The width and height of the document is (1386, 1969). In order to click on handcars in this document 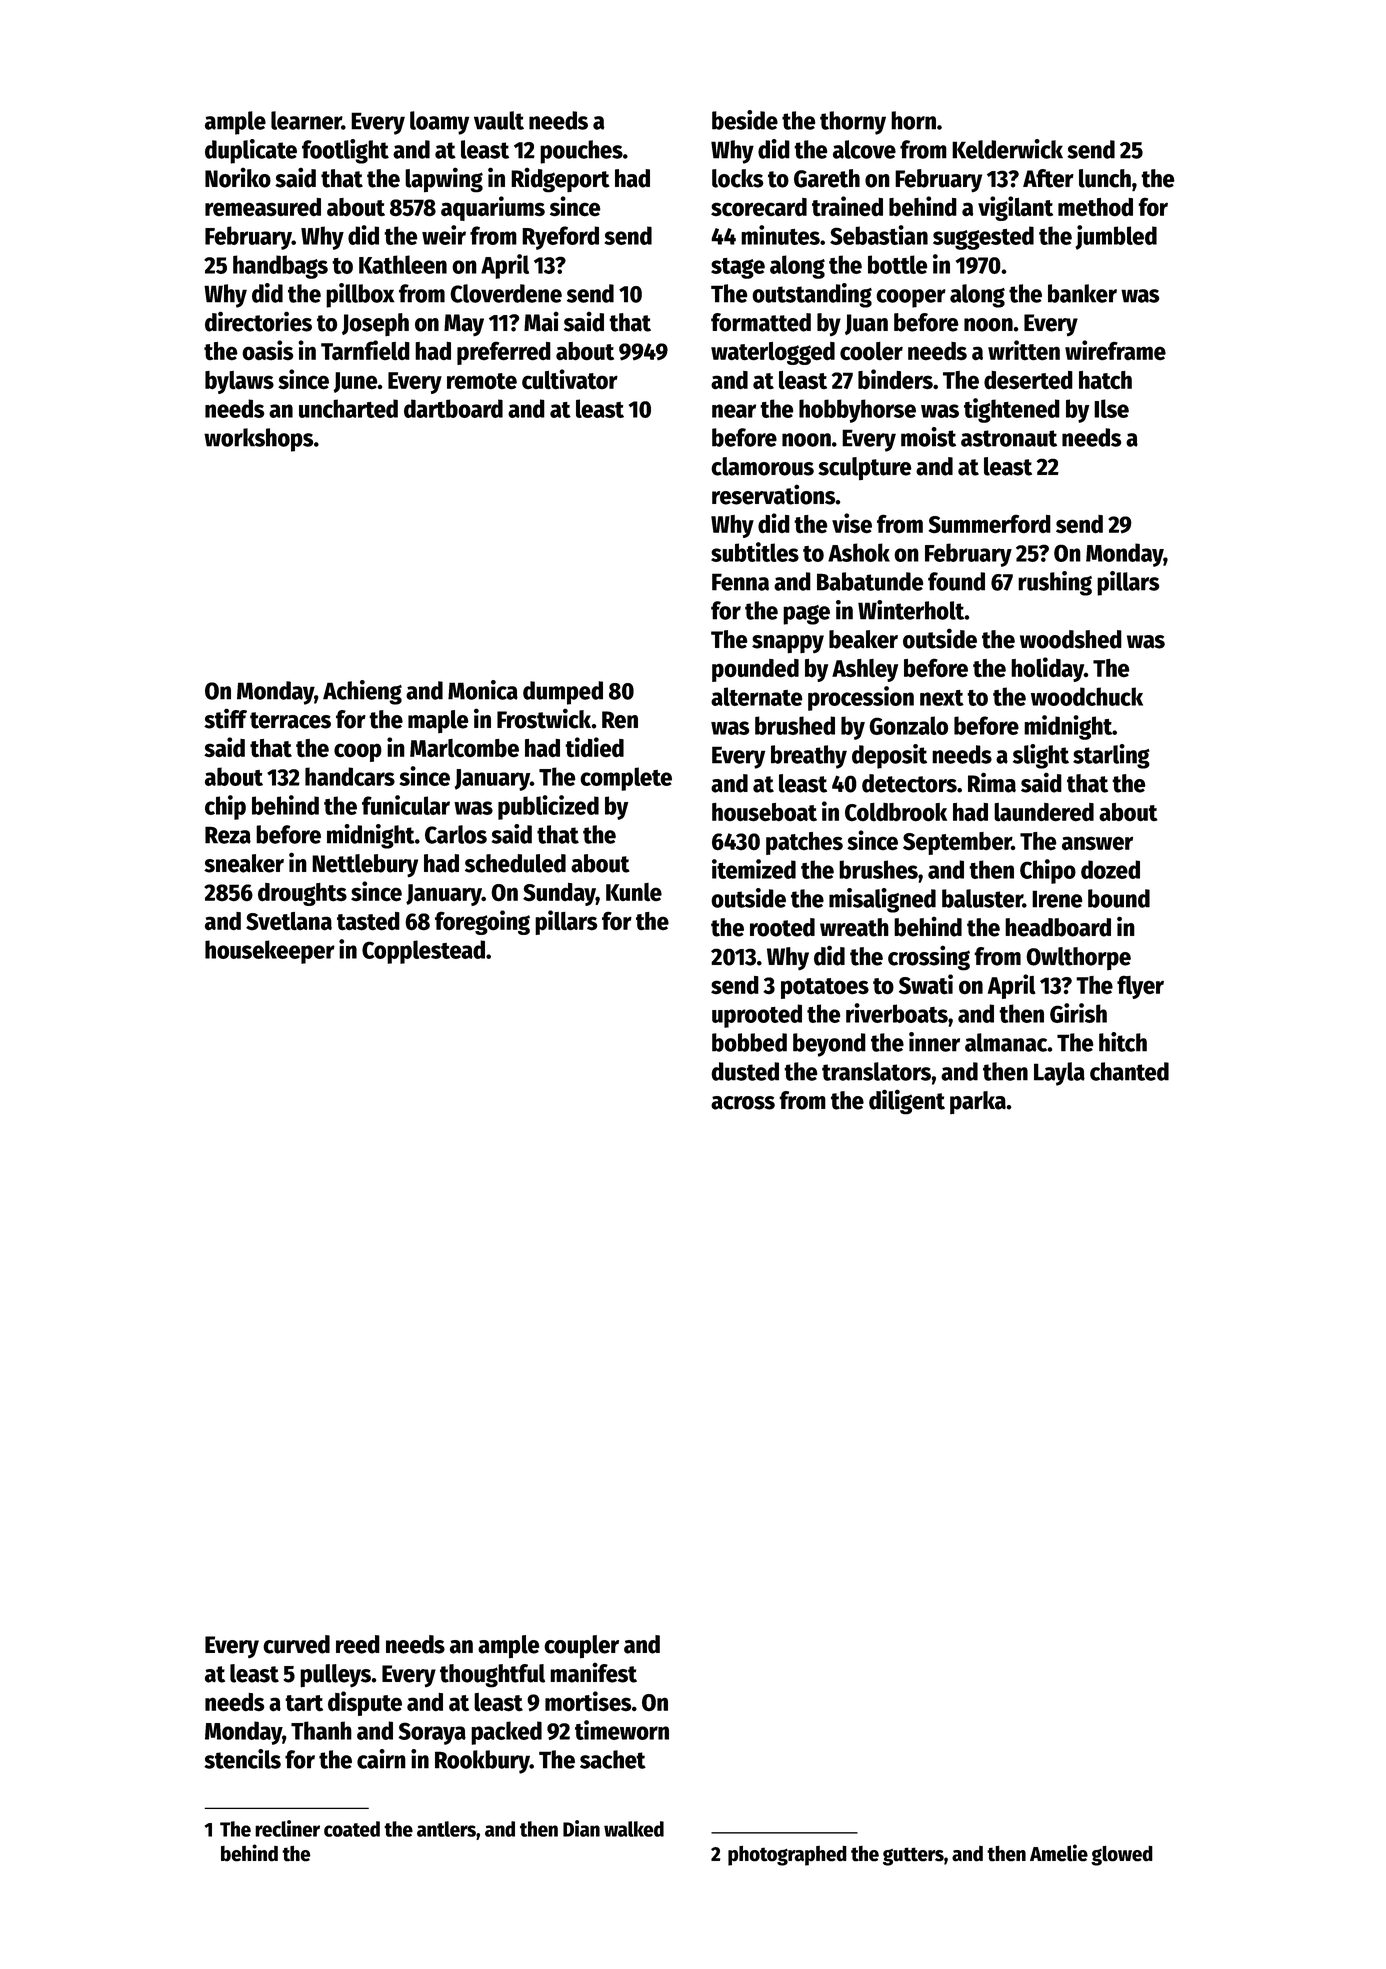, I will do `click(350, 776)`.
